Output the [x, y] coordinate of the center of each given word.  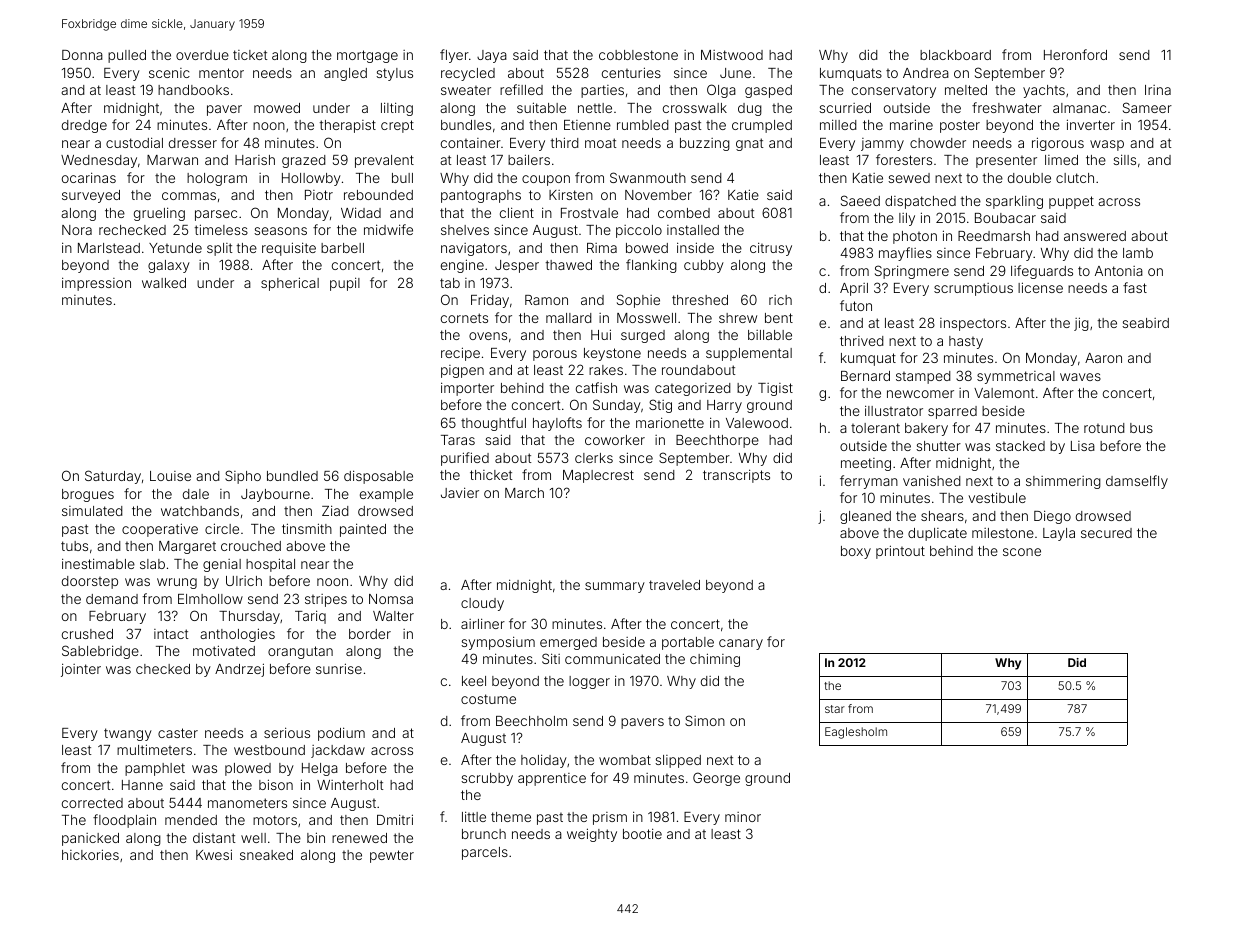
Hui [601, 334]
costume [488, 699]
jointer [81, 670]
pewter [392, 856]
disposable [378, 477]
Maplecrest [598, 476]
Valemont [1004, 393]
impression [96, 284]
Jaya [492, 56]
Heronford [1075, 54]
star [835, 709]
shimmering [1063, 482]
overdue [202, 55]
